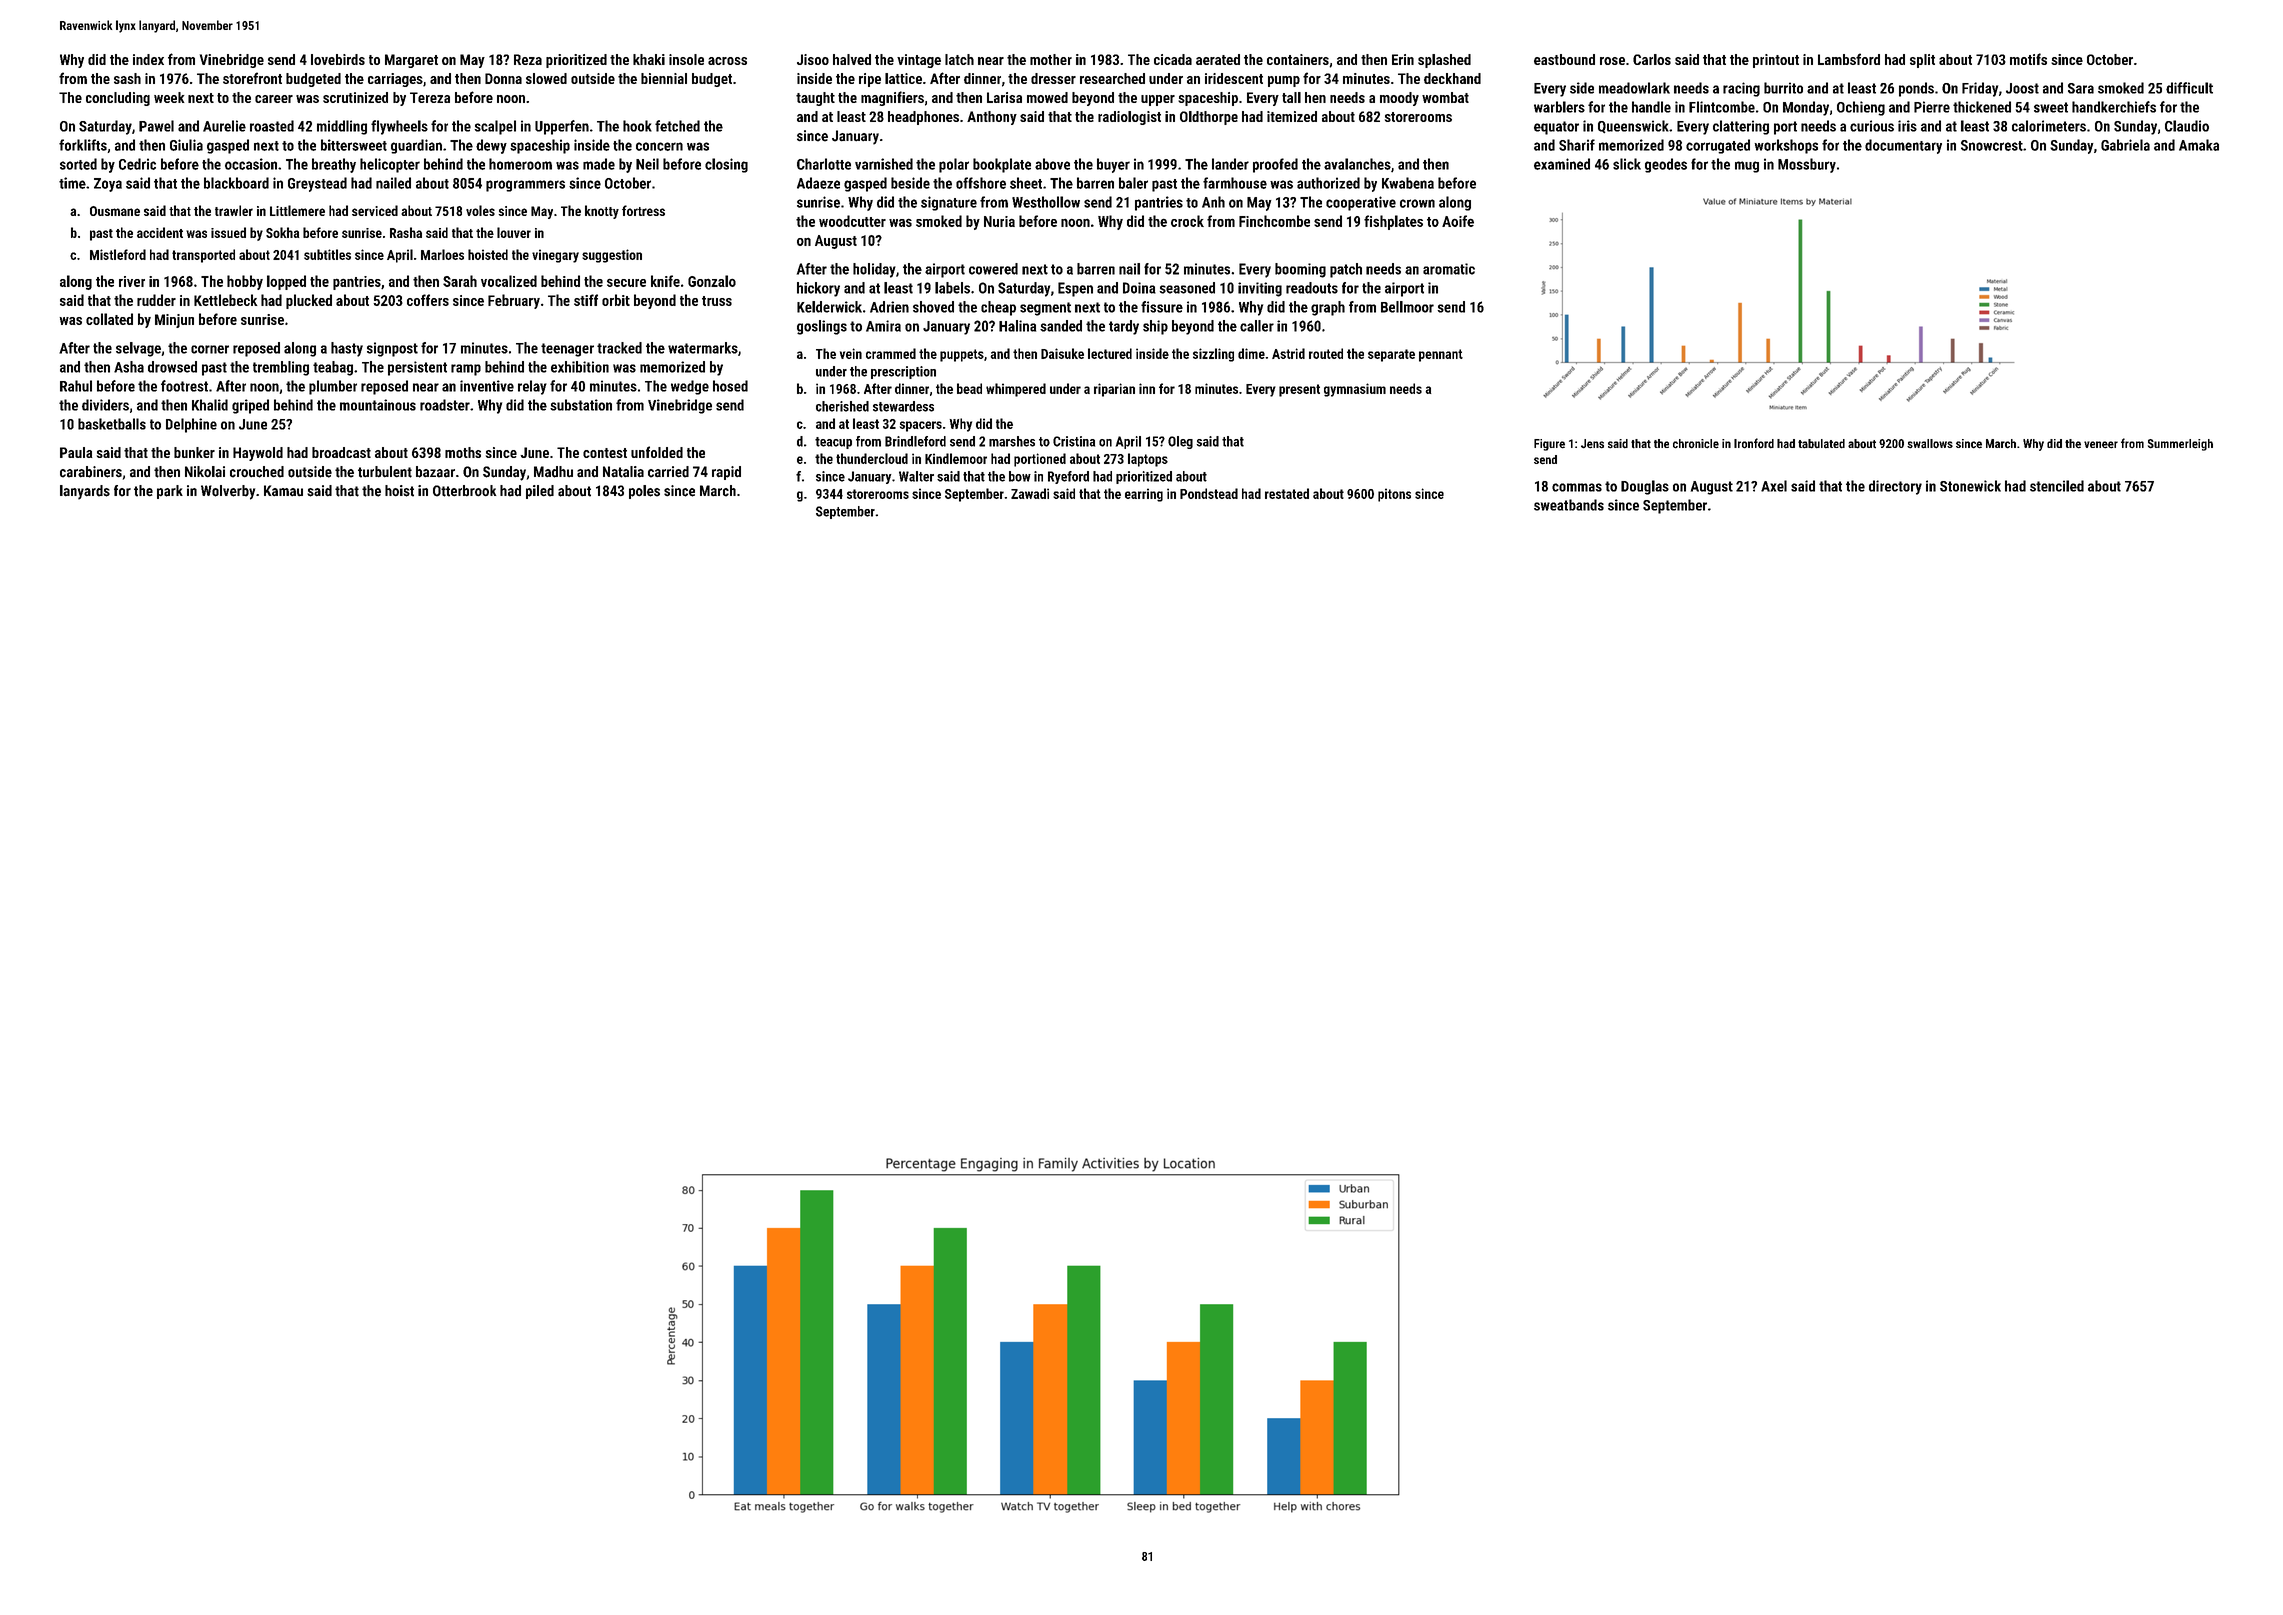 The image size is (2283, 1615). I want to click on Westhollow, so click(1046, 202).
